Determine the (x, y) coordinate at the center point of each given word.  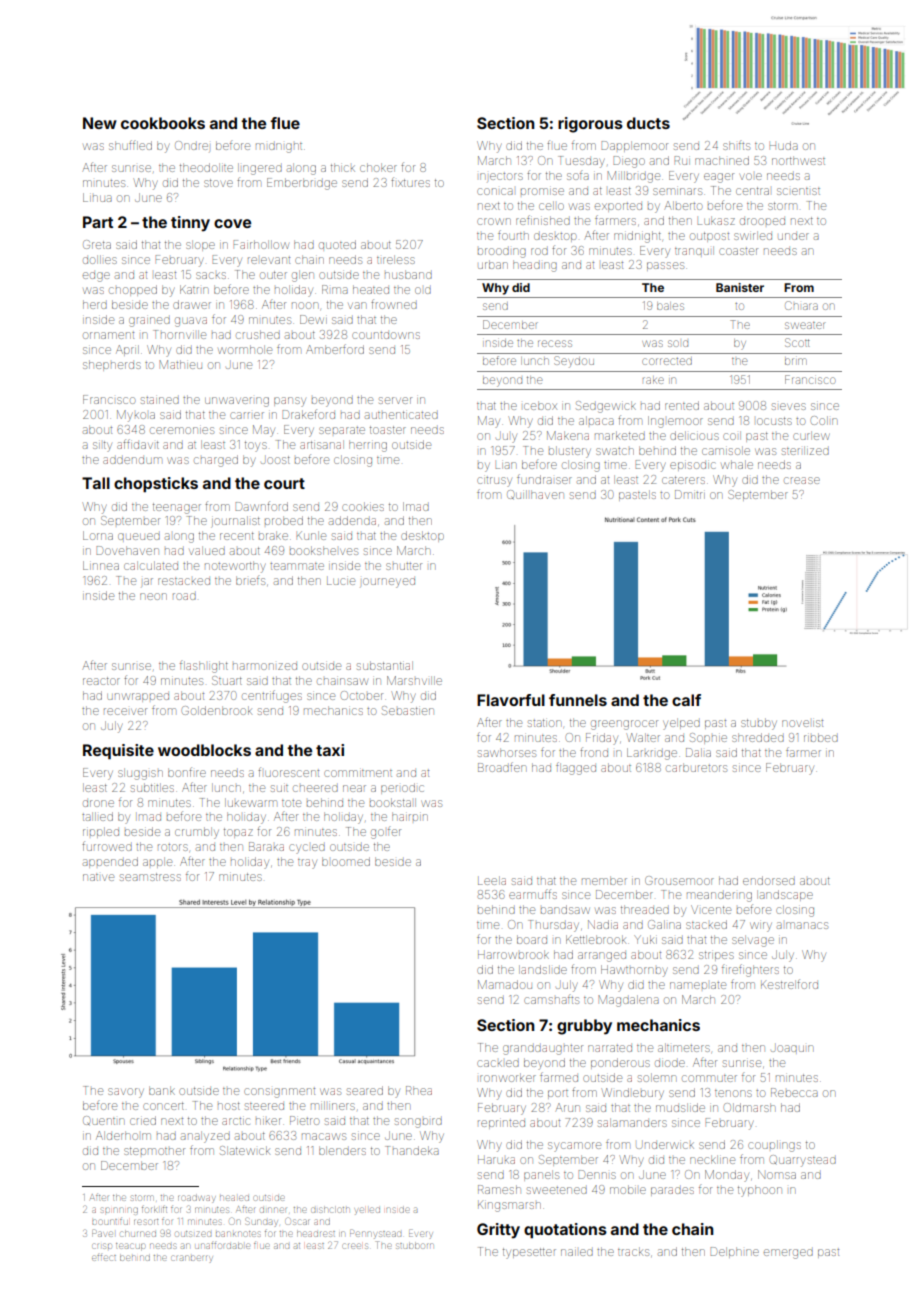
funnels (578, 700)
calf (686, 700)
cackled (498, 1063)
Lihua (97, 197)
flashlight (204, 667)
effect (104, 1258)
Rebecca (794, 1092)
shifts (736, 145)
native (98, 877)
